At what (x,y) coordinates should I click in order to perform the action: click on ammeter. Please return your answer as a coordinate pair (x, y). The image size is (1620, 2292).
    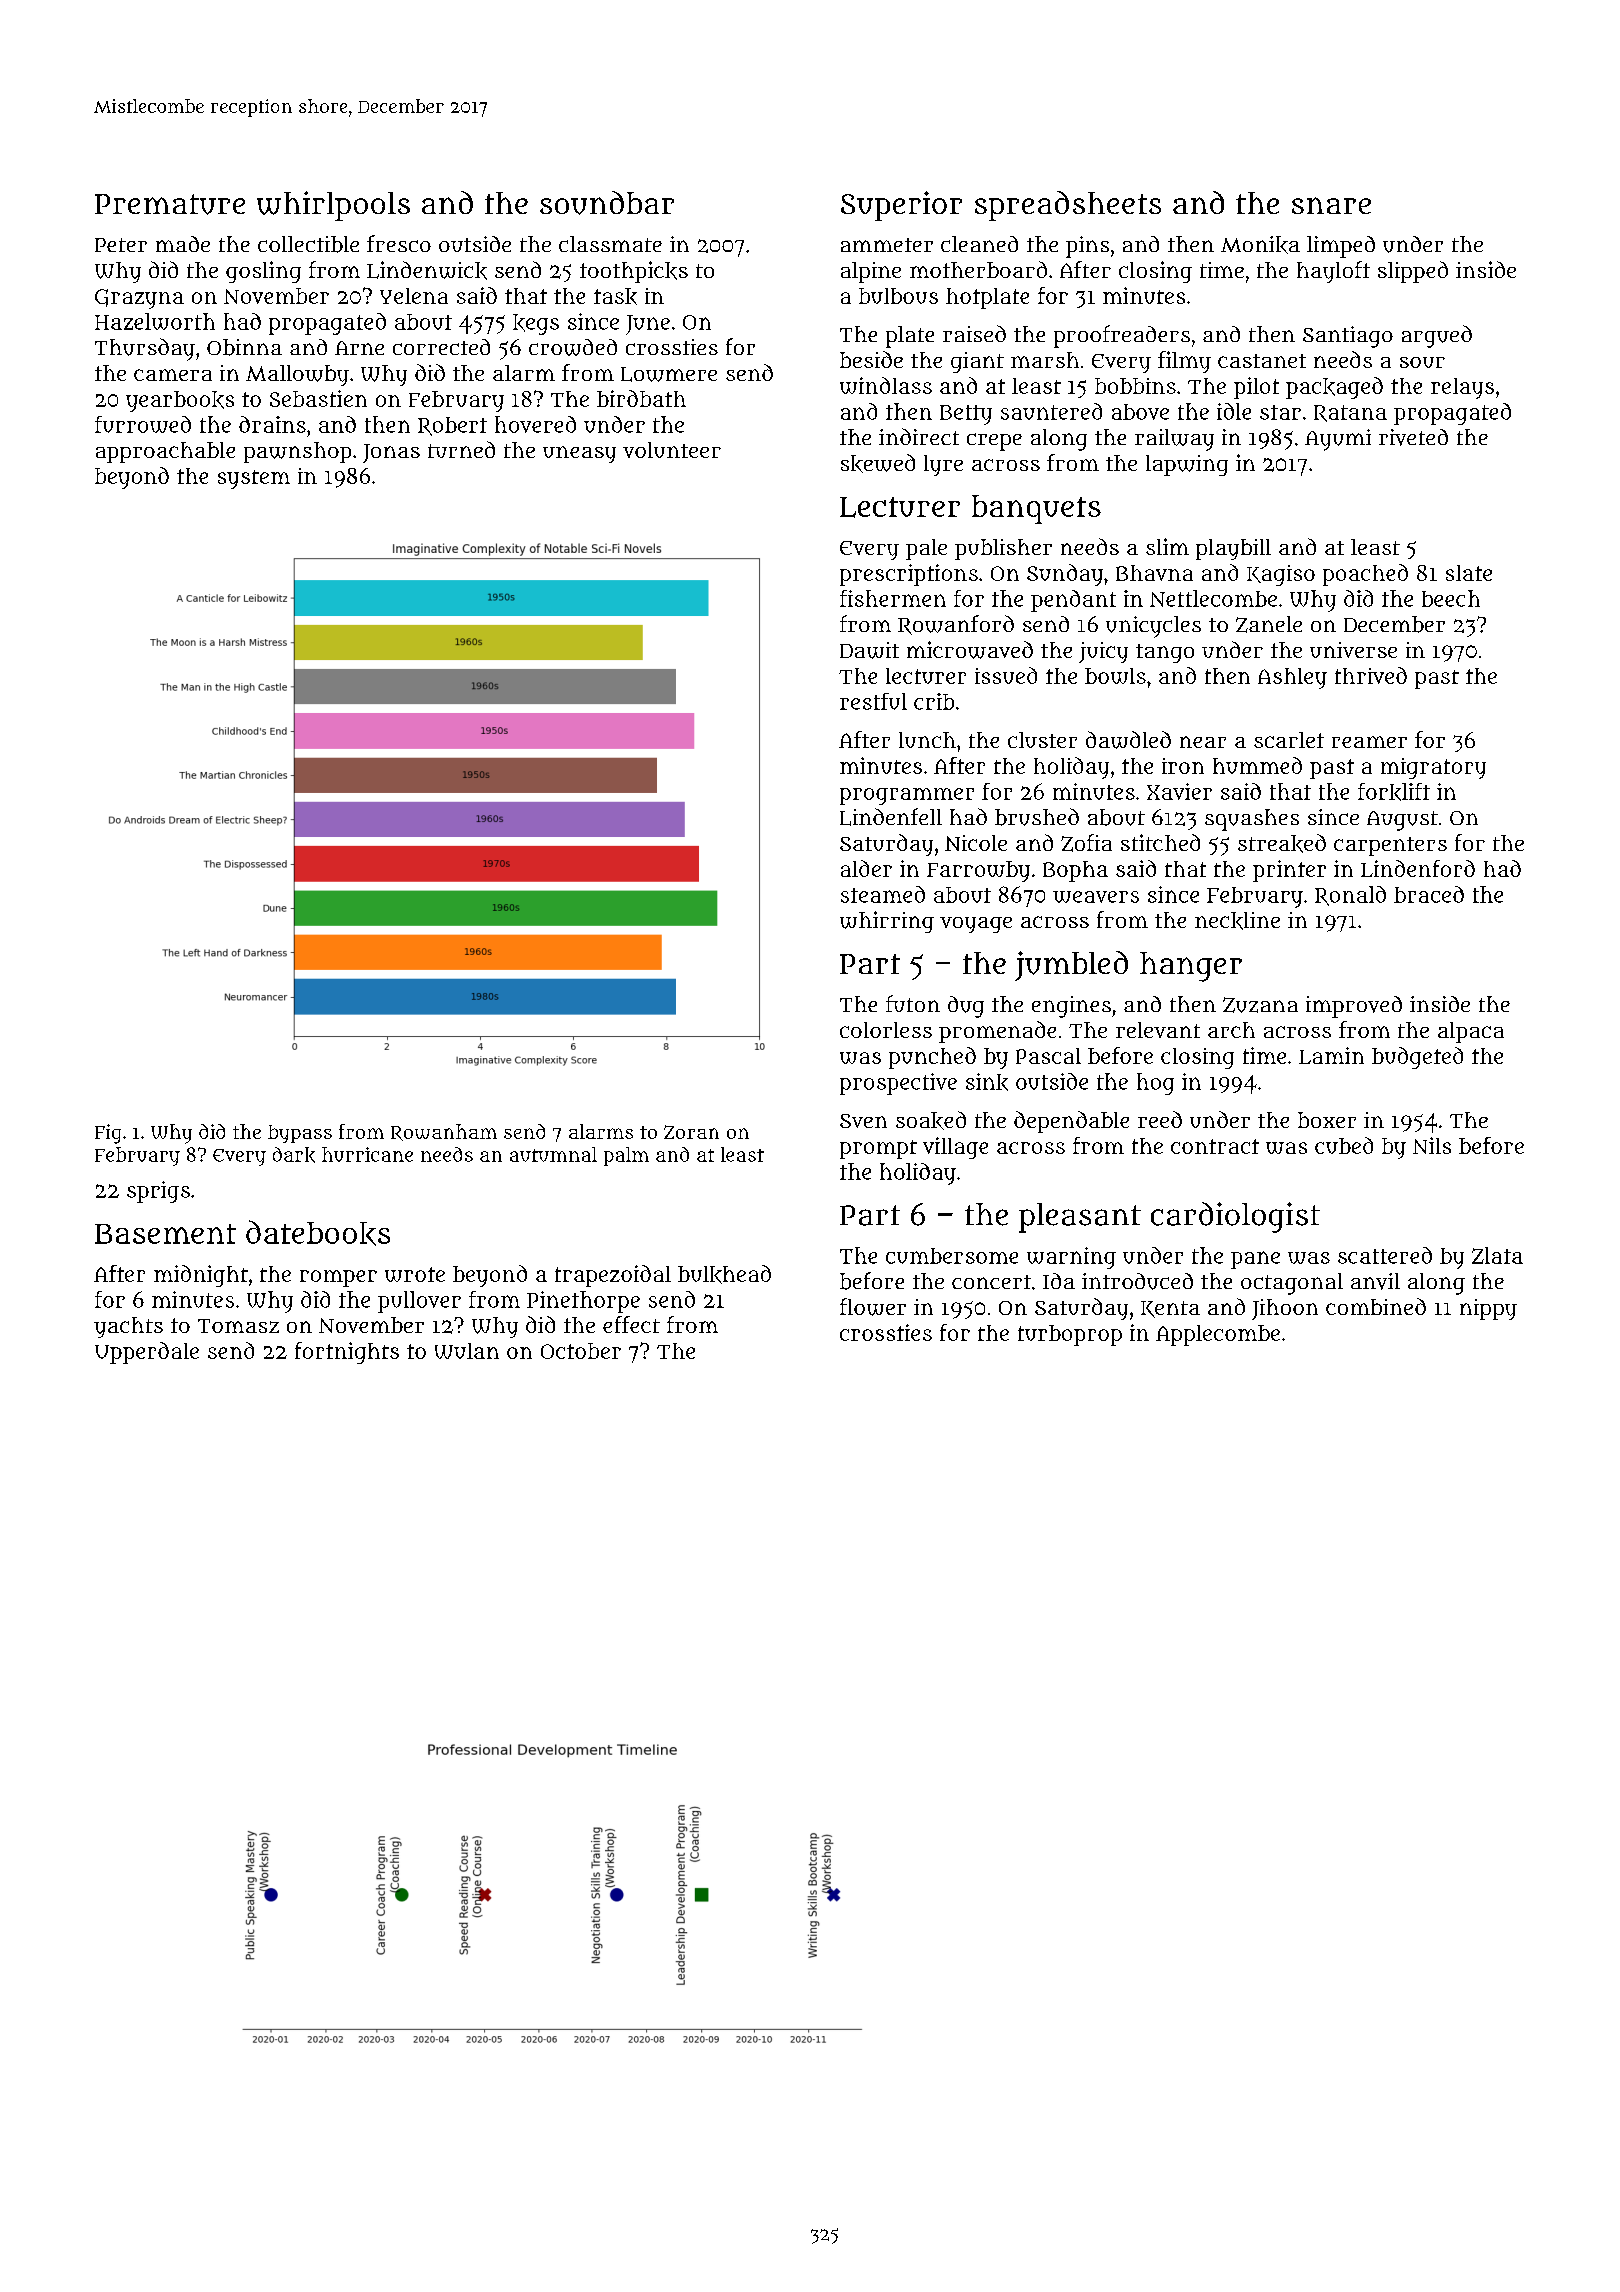
    Looking at the image, I should click on (887, 245).
